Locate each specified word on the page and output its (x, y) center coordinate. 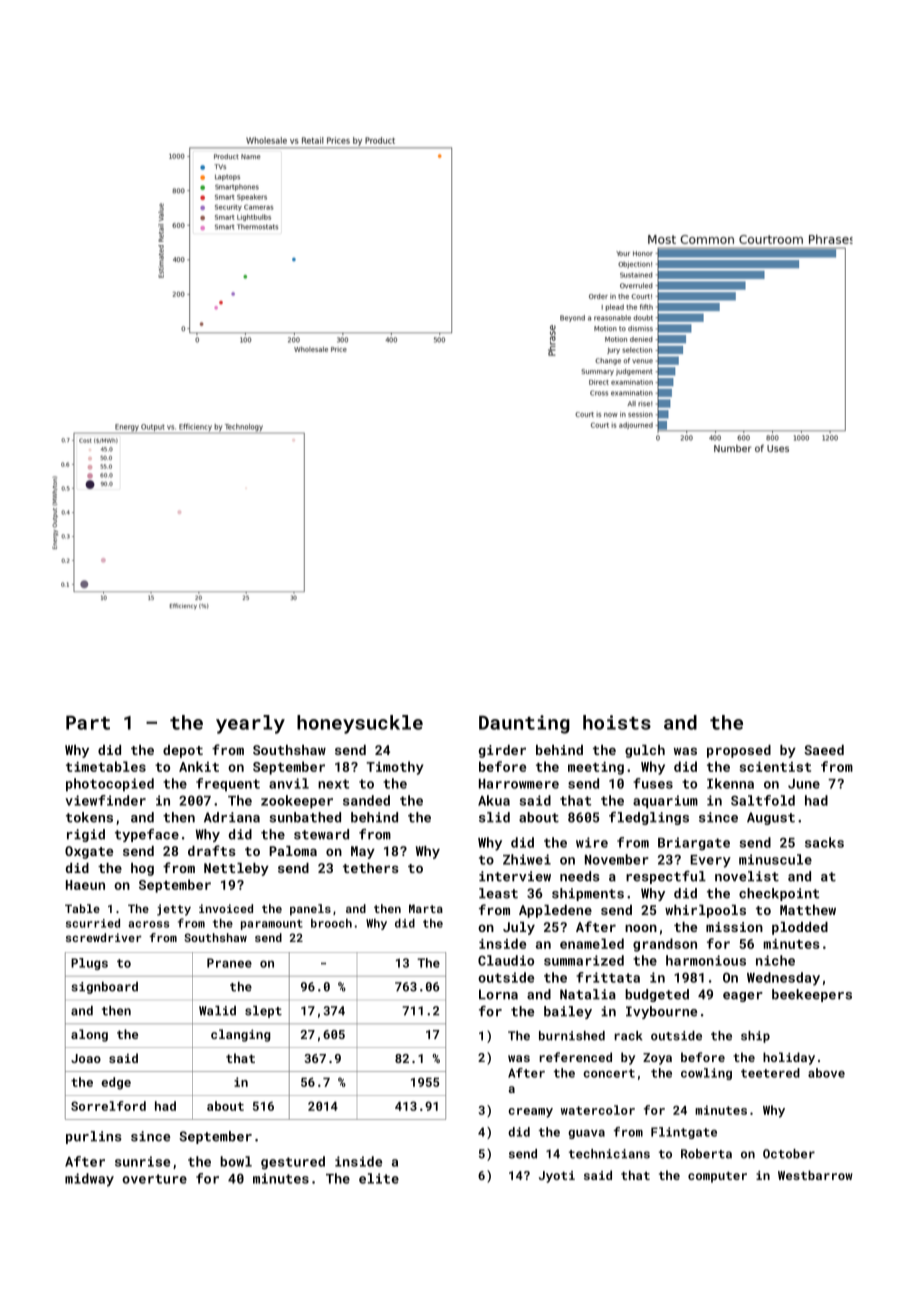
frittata (608, 977)
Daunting (524, 724)
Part (88, 723)
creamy (530, 1113)
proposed (739, 751)
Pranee (229, 963)
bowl (236, 1161)
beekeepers (812, 995)
